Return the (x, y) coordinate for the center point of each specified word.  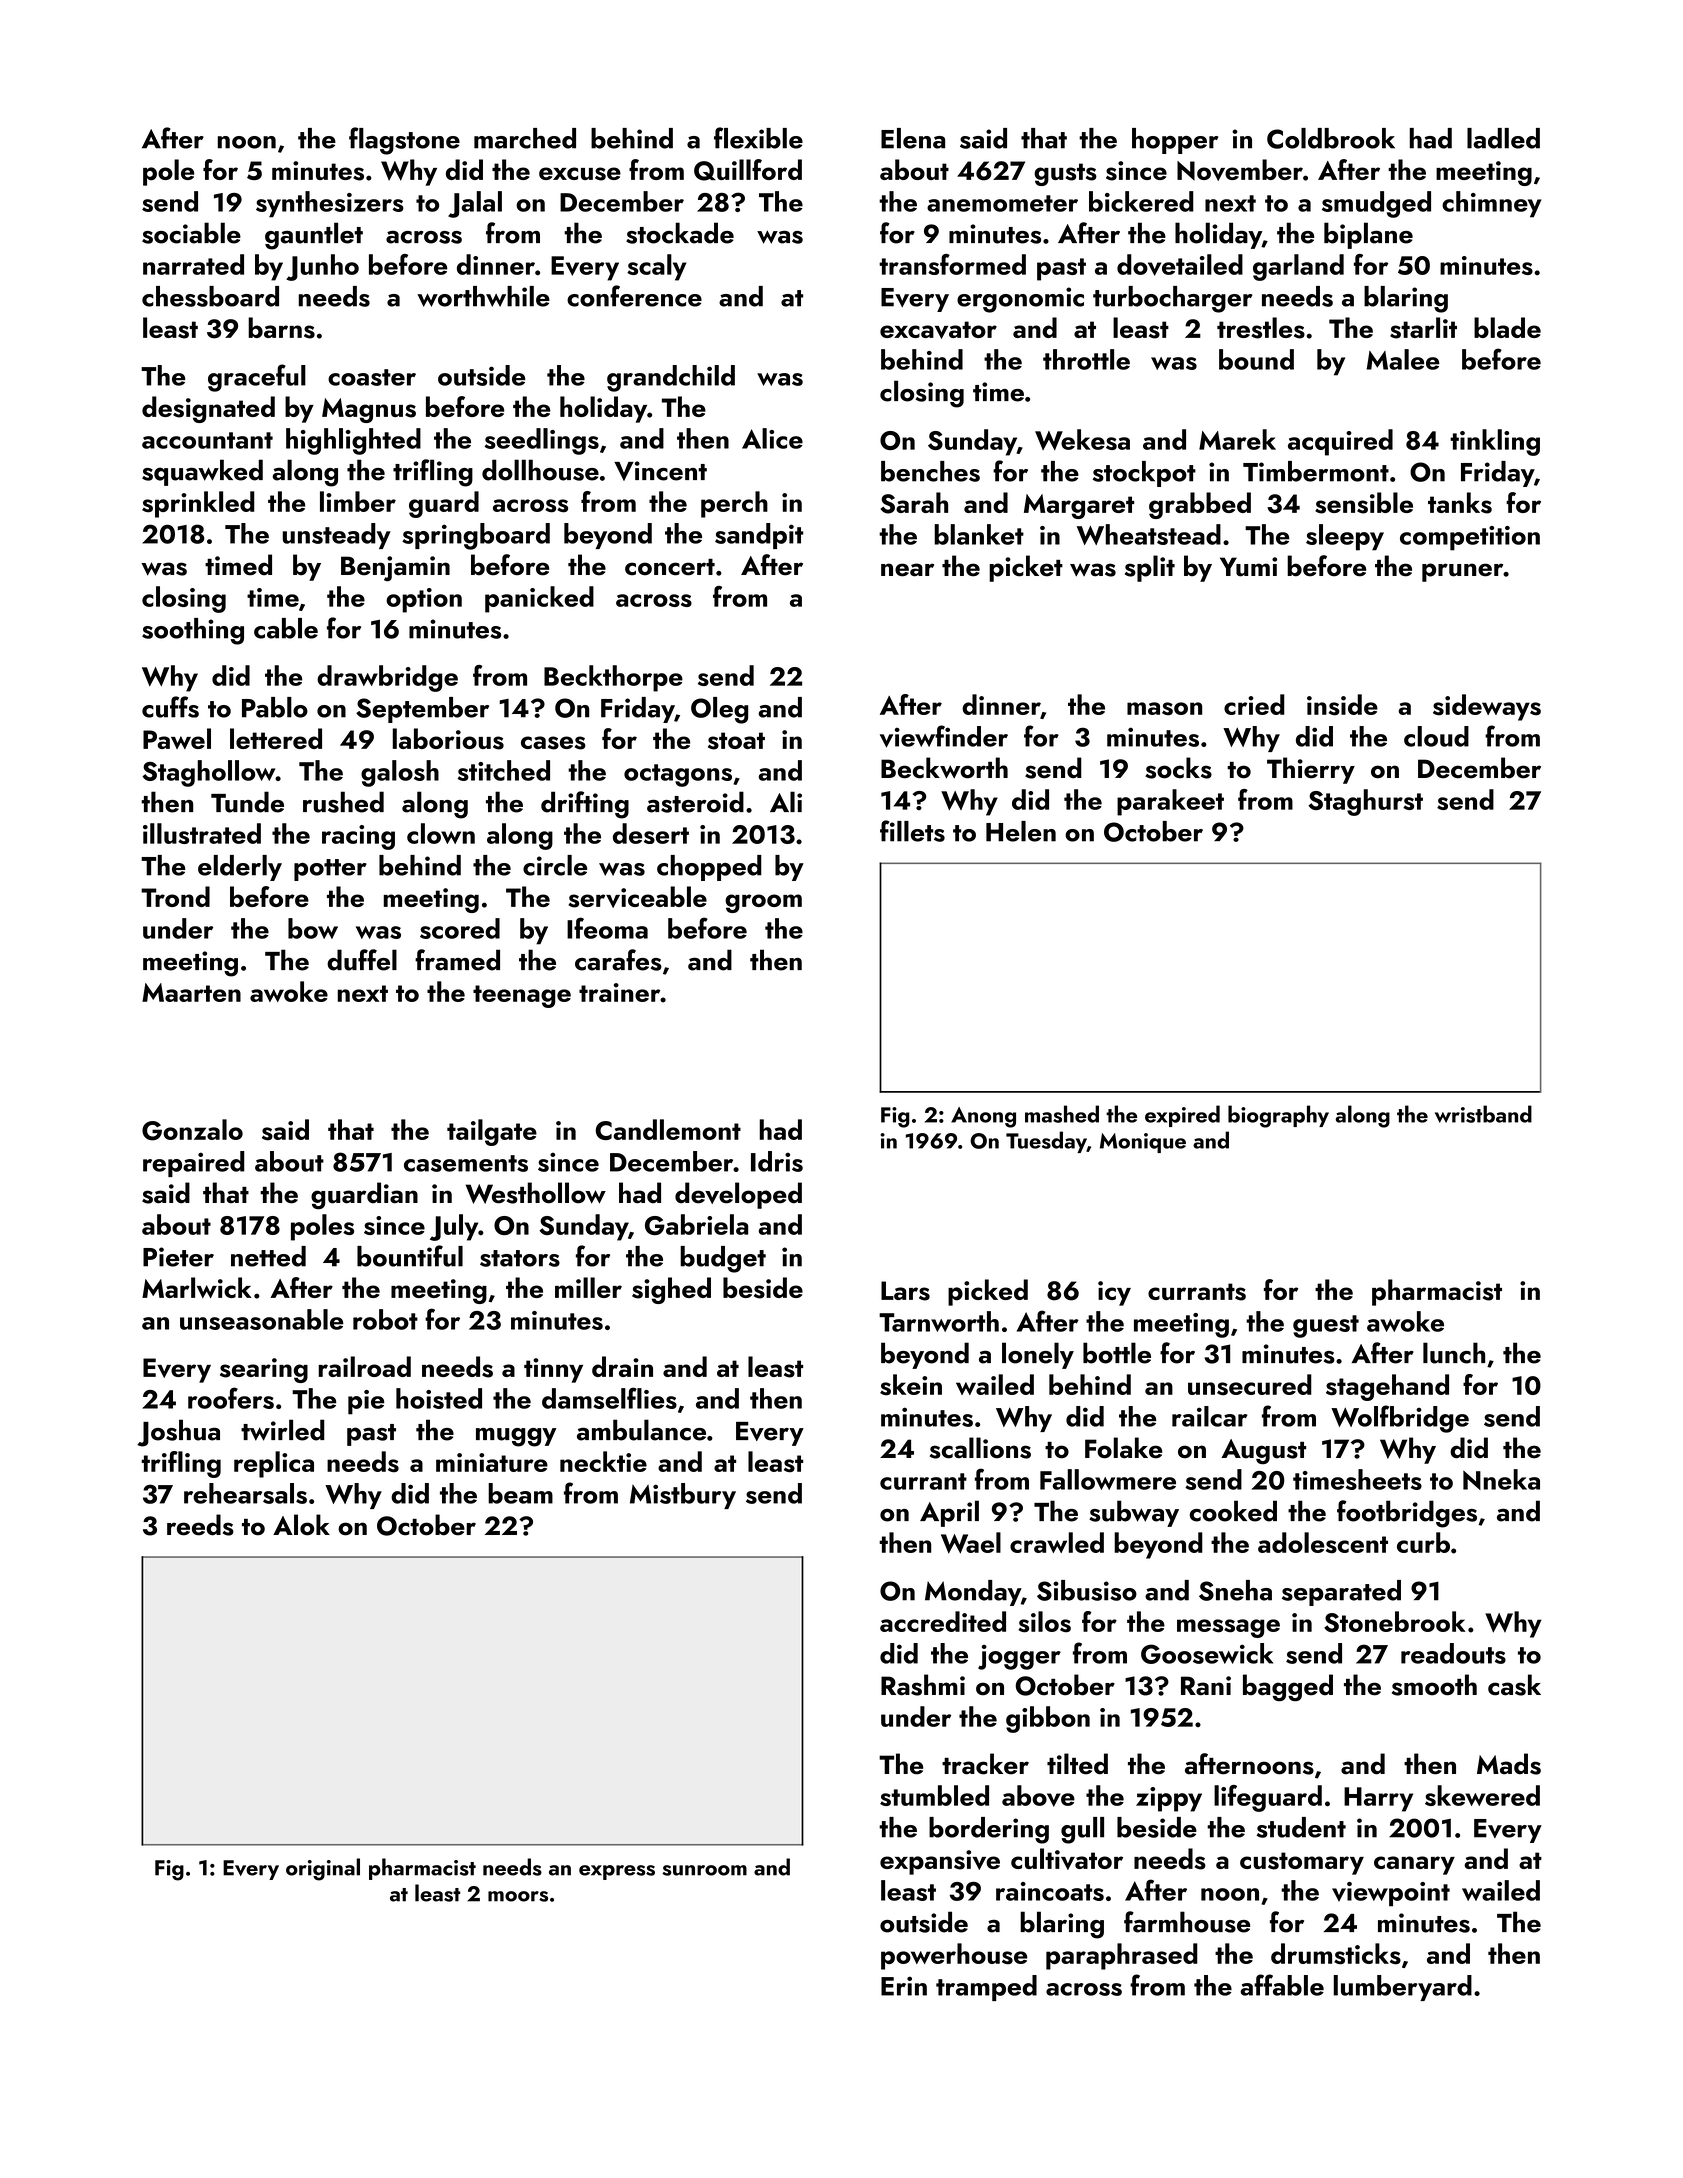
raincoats (1050, 1891)
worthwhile (483, 296)
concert (670, 567)
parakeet (1170, 802)
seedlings (542, 441)
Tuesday (1046, 1142)
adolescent (1323, 1543)
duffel (362, 960)
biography (1278, 1116)
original (323, 1869)
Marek (1237, 439)
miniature (492, 1462)
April (949, 1513)
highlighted (353, 441)
